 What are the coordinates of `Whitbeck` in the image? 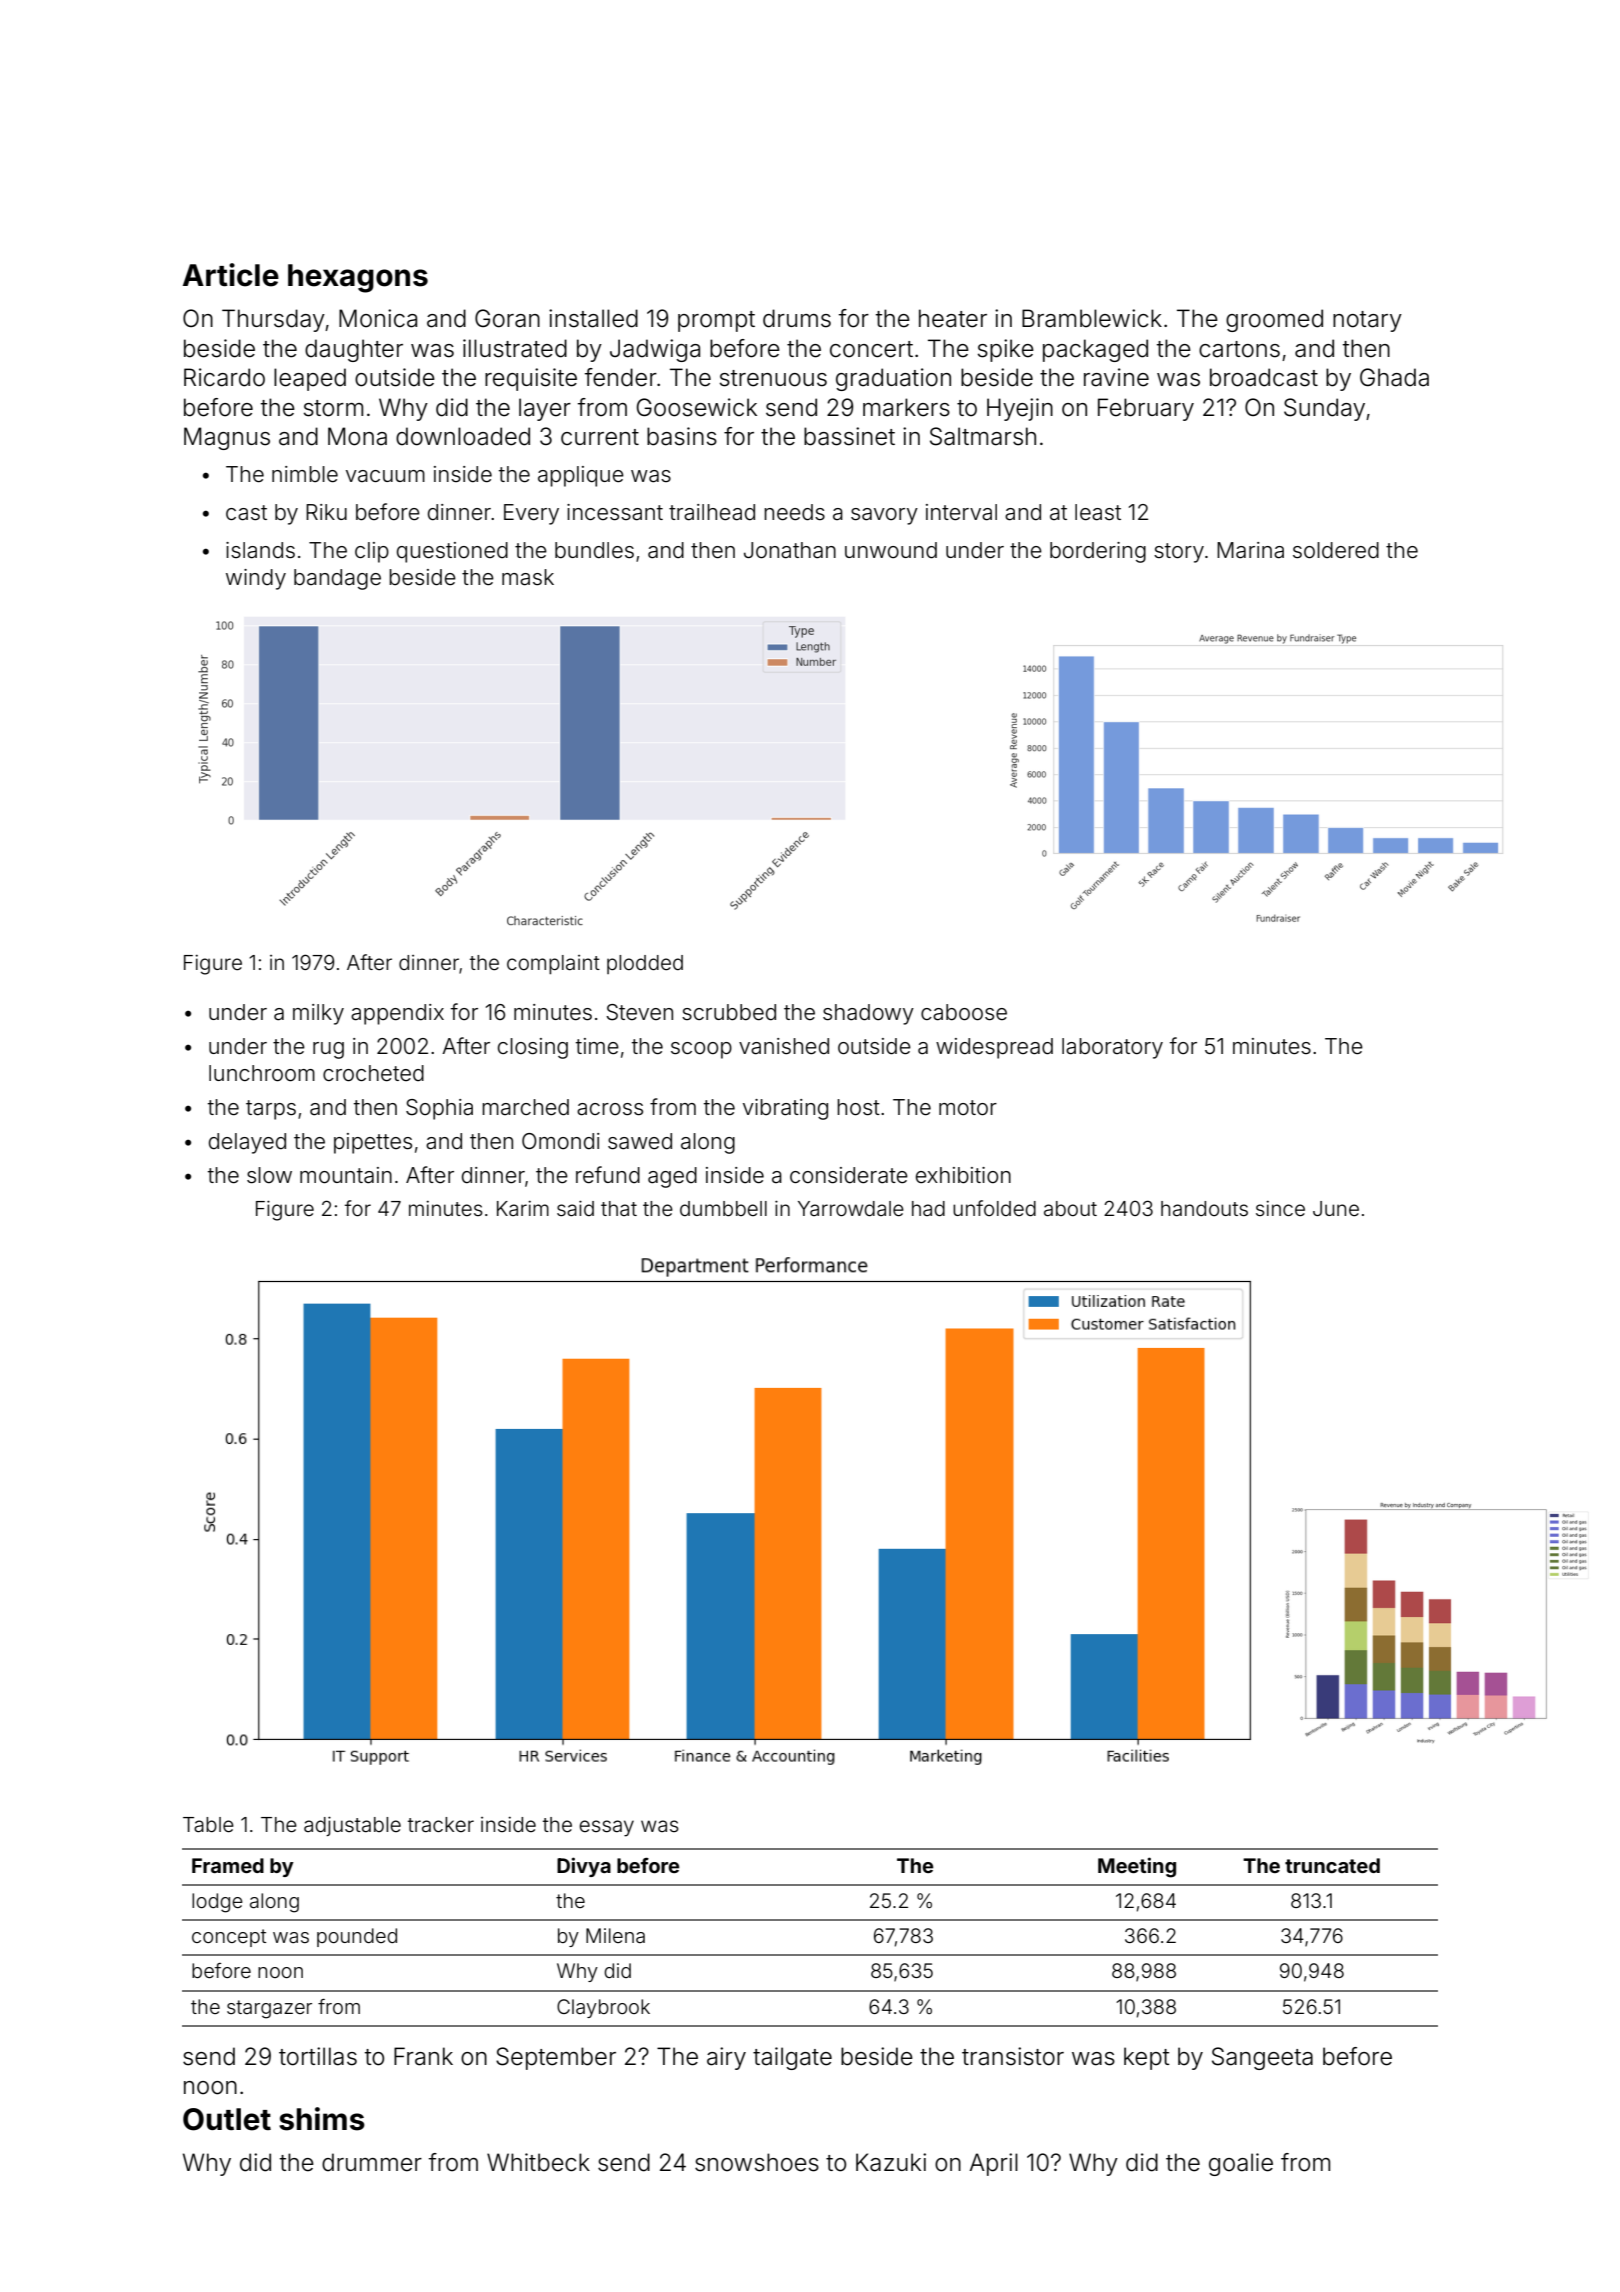 It's located at (538, 2162).
